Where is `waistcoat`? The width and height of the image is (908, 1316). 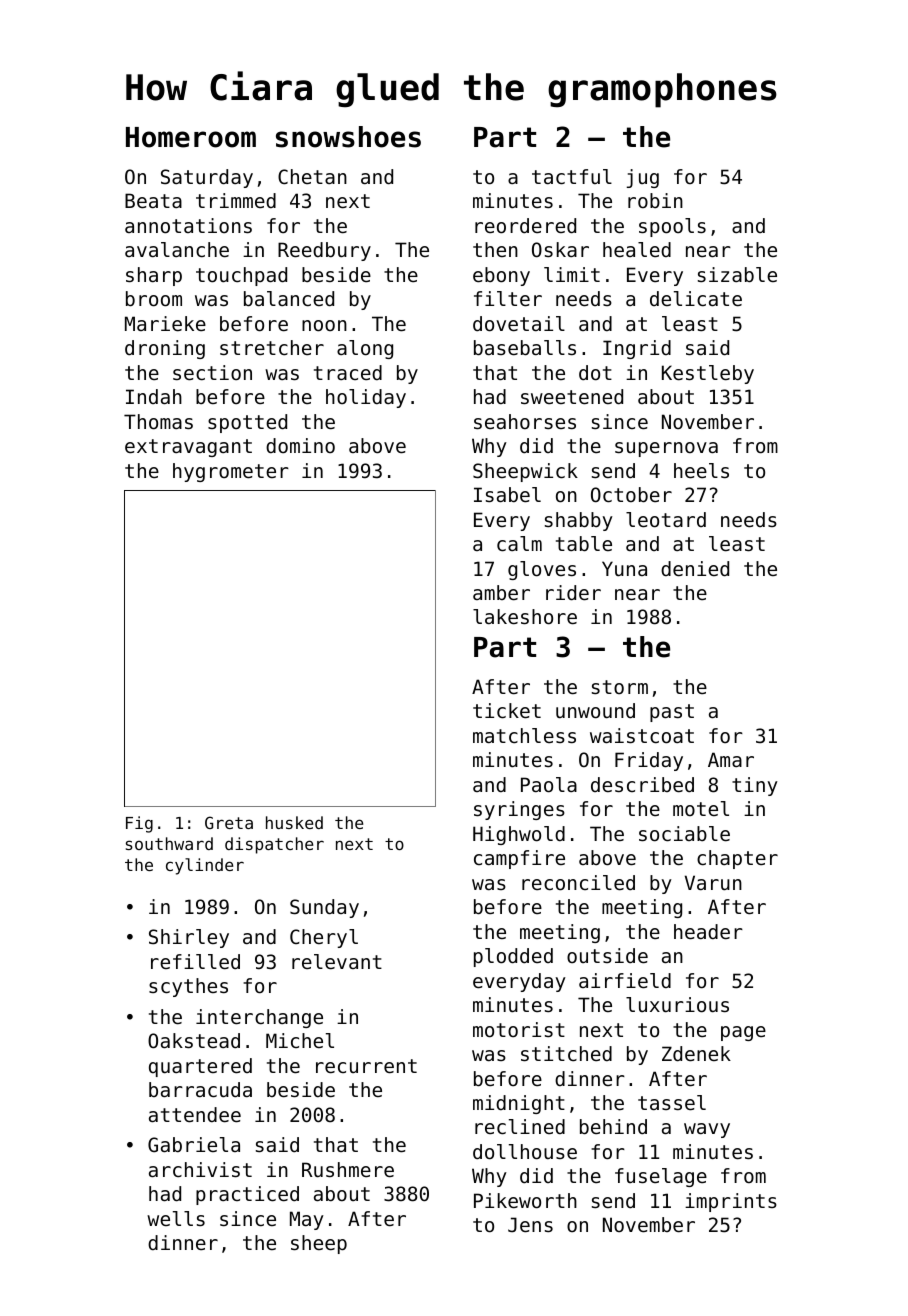 waistcoat is located at coordinates (642, 736).
